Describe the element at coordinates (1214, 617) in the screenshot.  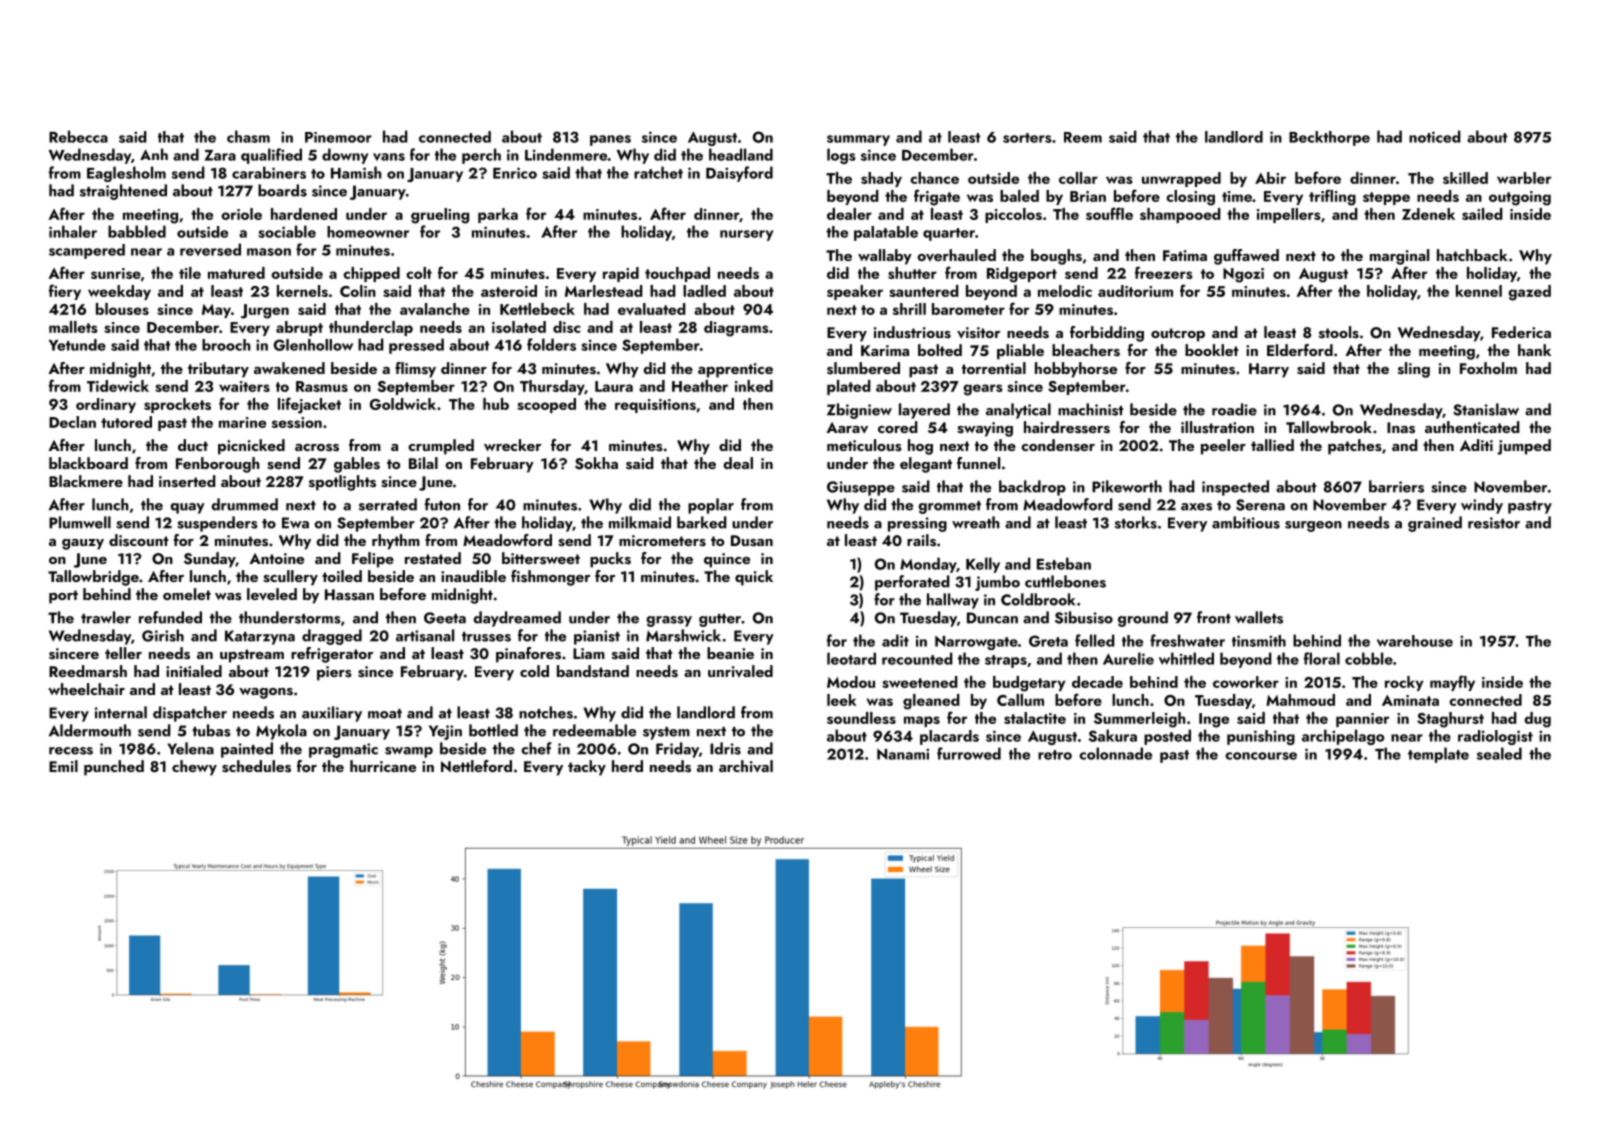
I see `front` at that location.
